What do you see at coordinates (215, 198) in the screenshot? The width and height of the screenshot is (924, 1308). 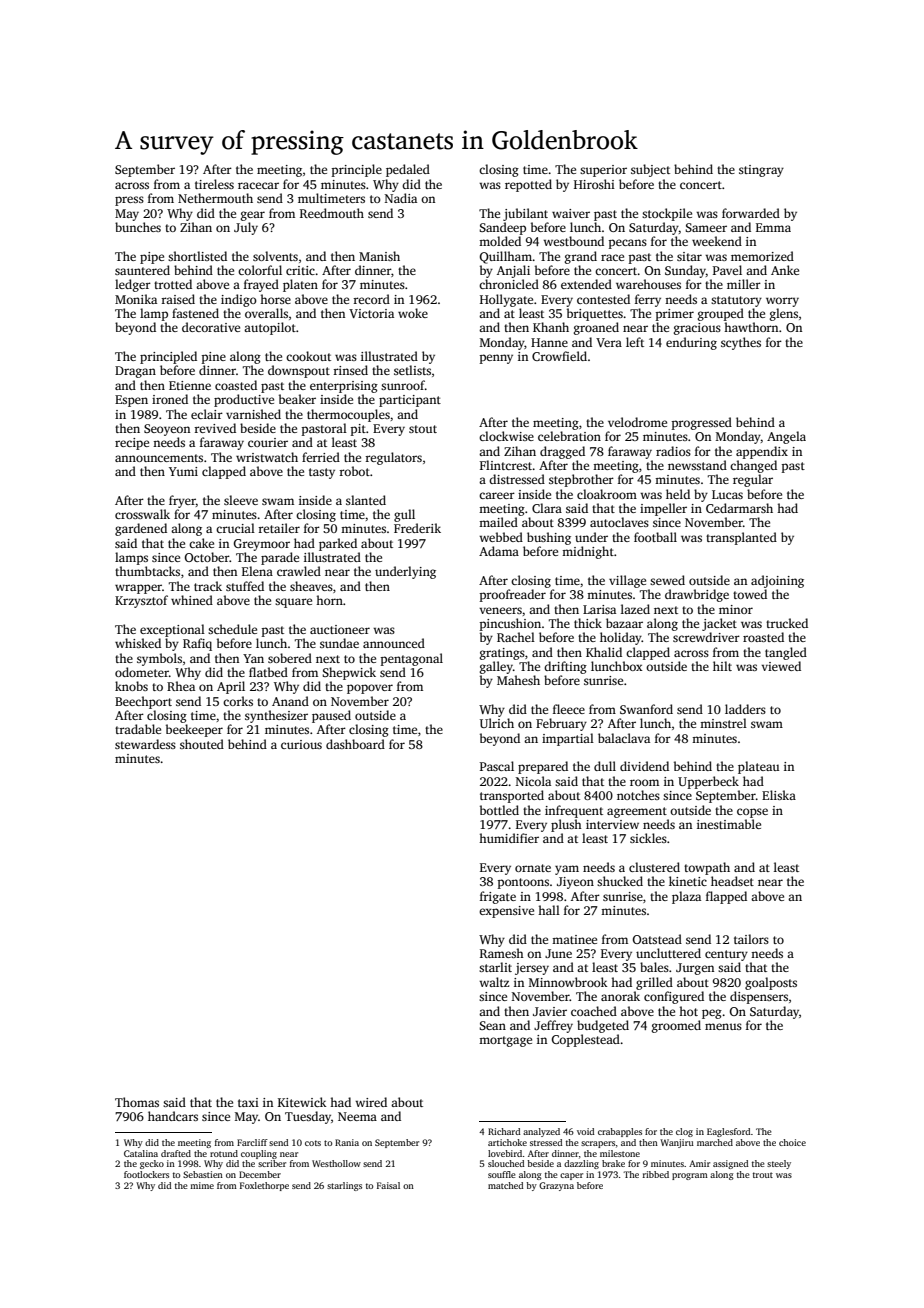 I see `Nethermouth` at bounding box center [215, 198].
